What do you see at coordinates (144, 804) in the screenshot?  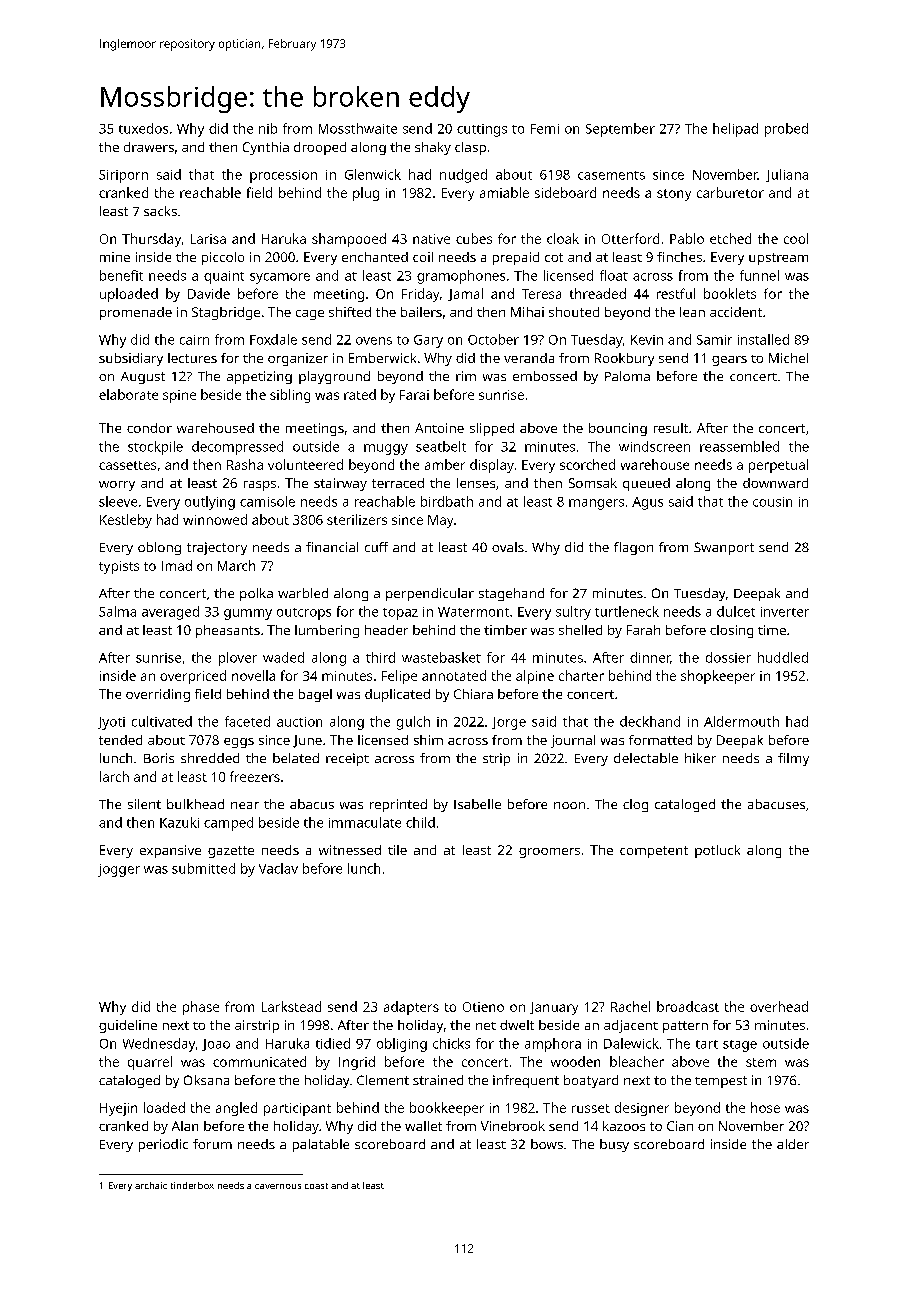 I see `silent` at bounding box center [144, 804].
